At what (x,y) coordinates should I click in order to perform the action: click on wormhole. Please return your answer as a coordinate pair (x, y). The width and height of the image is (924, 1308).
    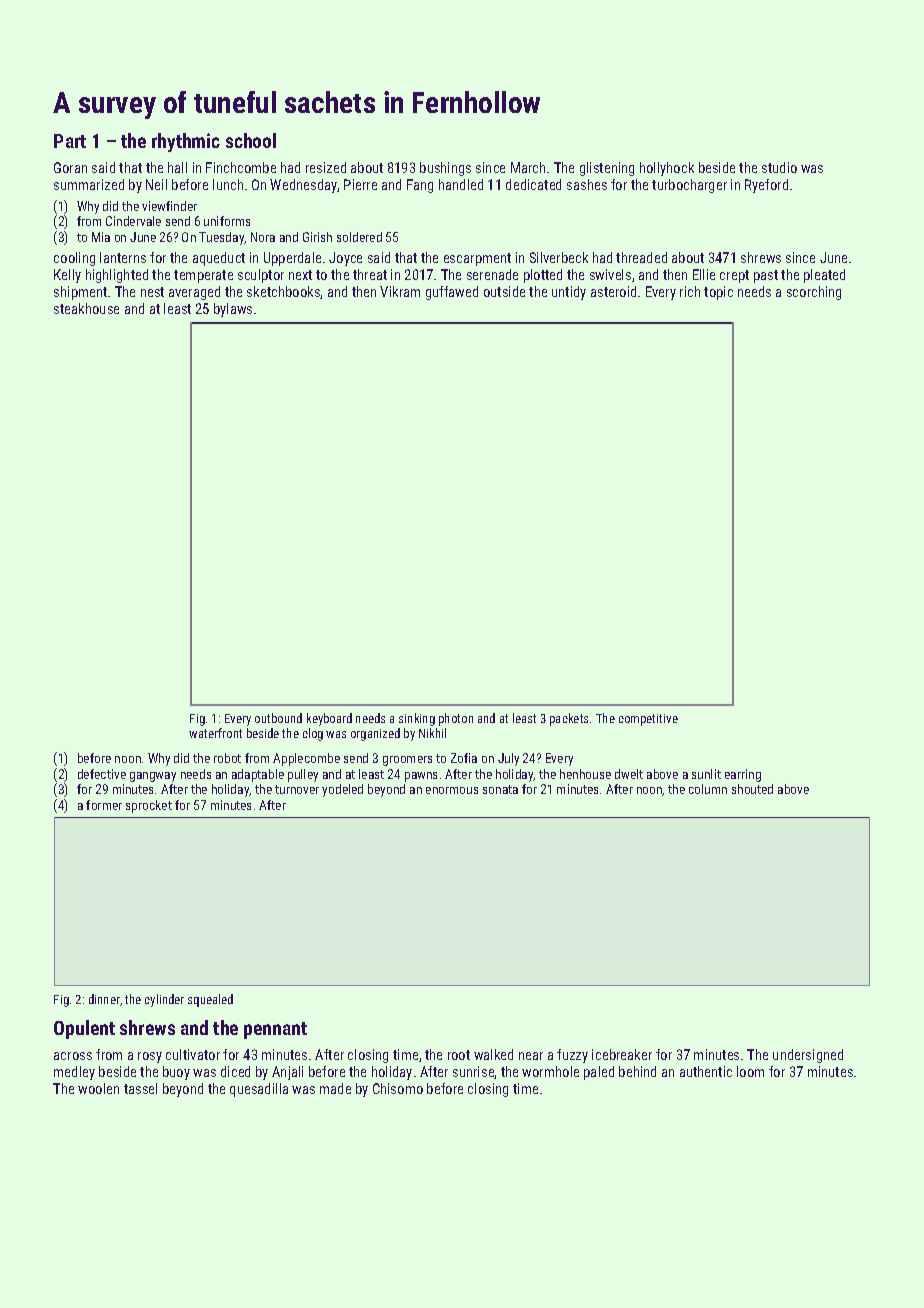
    Looking at the image, I should click on (550, 1071).
